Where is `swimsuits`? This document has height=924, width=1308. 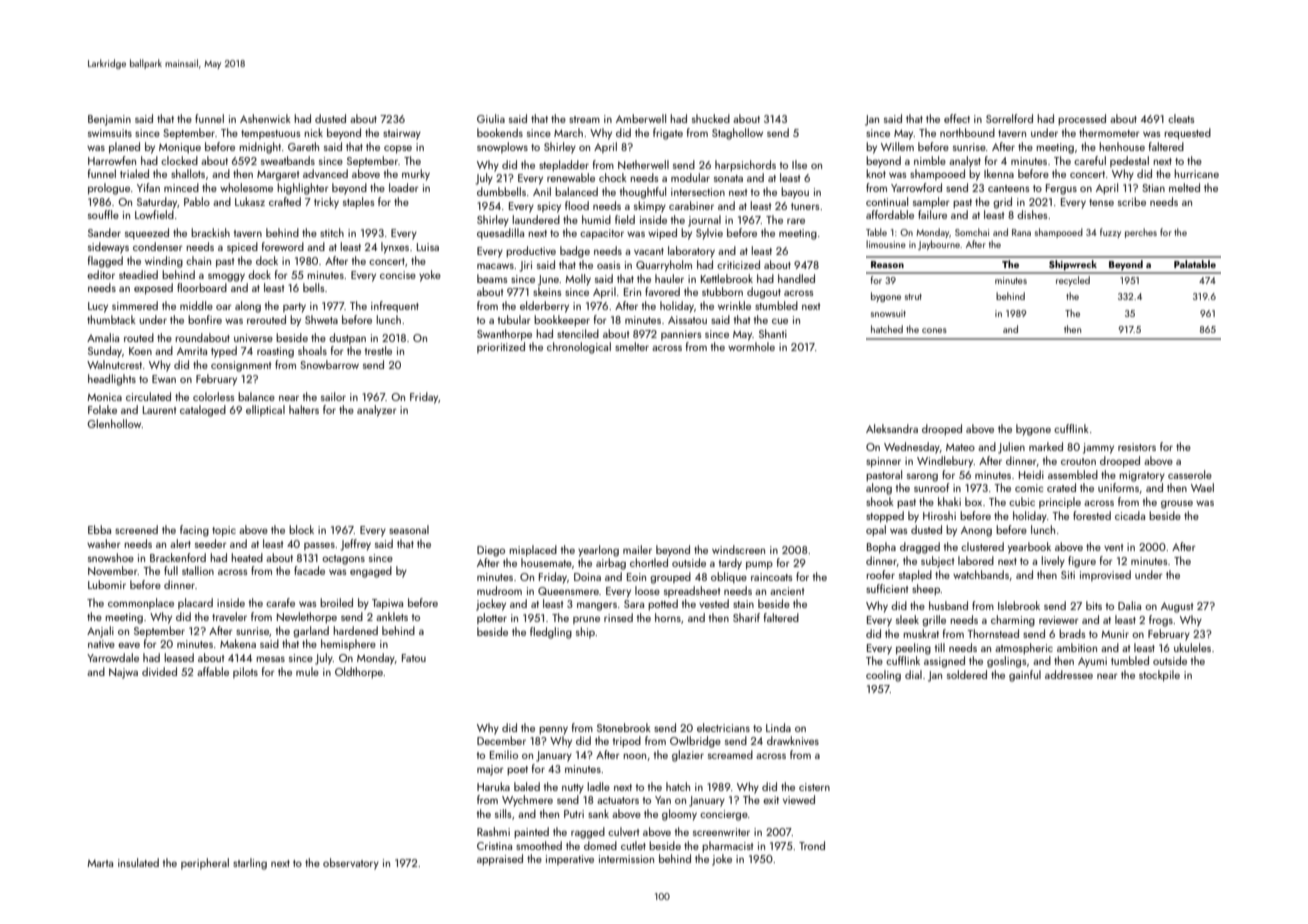
swimsuits is located at coordinates (110, 133).
